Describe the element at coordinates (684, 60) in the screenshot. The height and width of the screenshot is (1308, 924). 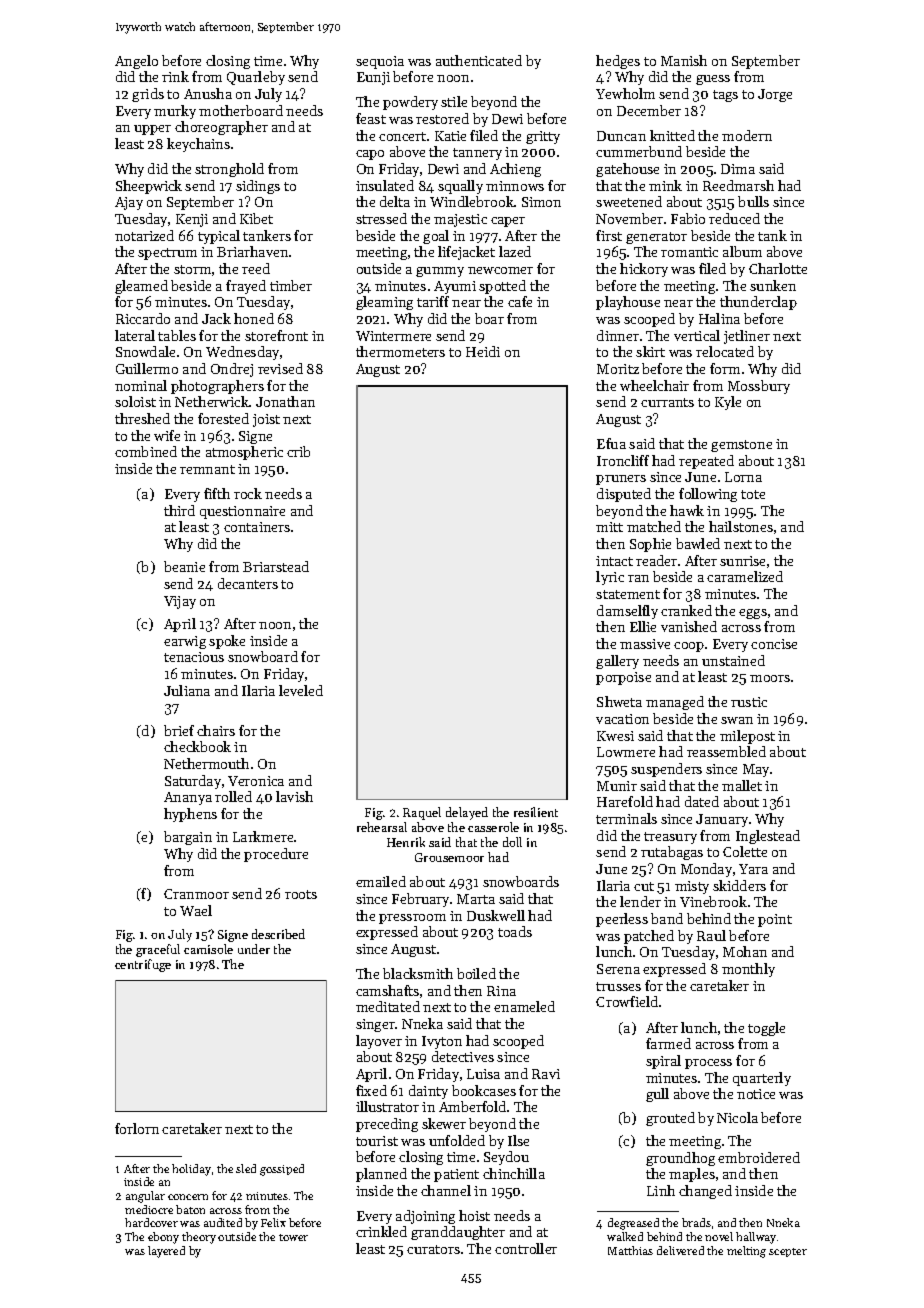
I see `Manish` at that location.
